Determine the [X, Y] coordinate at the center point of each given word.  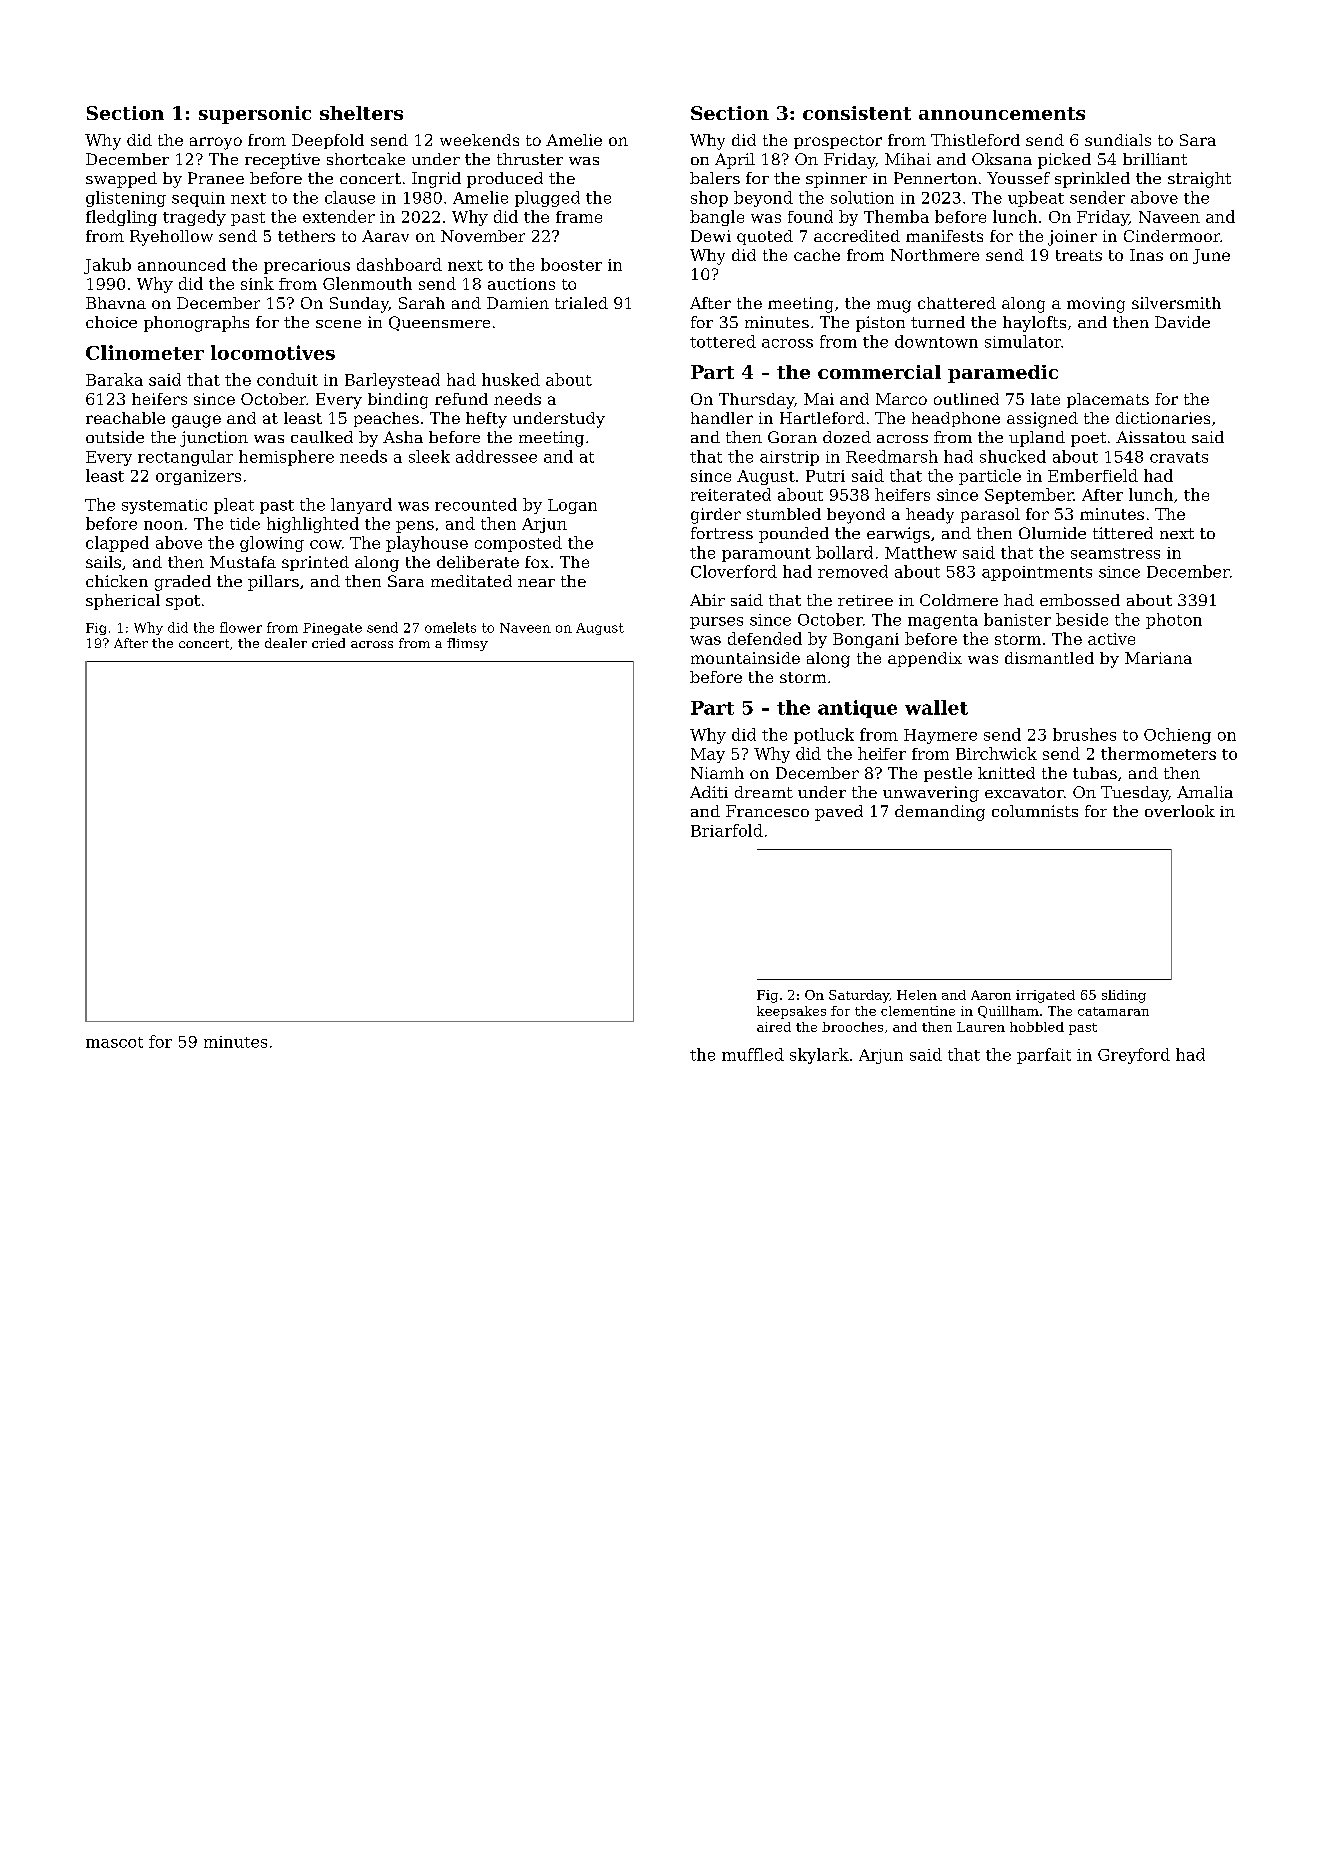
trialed [581, 303]
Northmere [935, 255]
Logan [572, 506]
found [810, 216]
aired [774, 1027]
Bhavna [116, 303]
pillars [273, 583]
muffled [753, 1054]
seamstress [1115, 553]
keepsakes [791, 1012]
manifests [944, 236]
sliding [1124, 996]
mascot [114, 1042]
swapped [121, 180]
